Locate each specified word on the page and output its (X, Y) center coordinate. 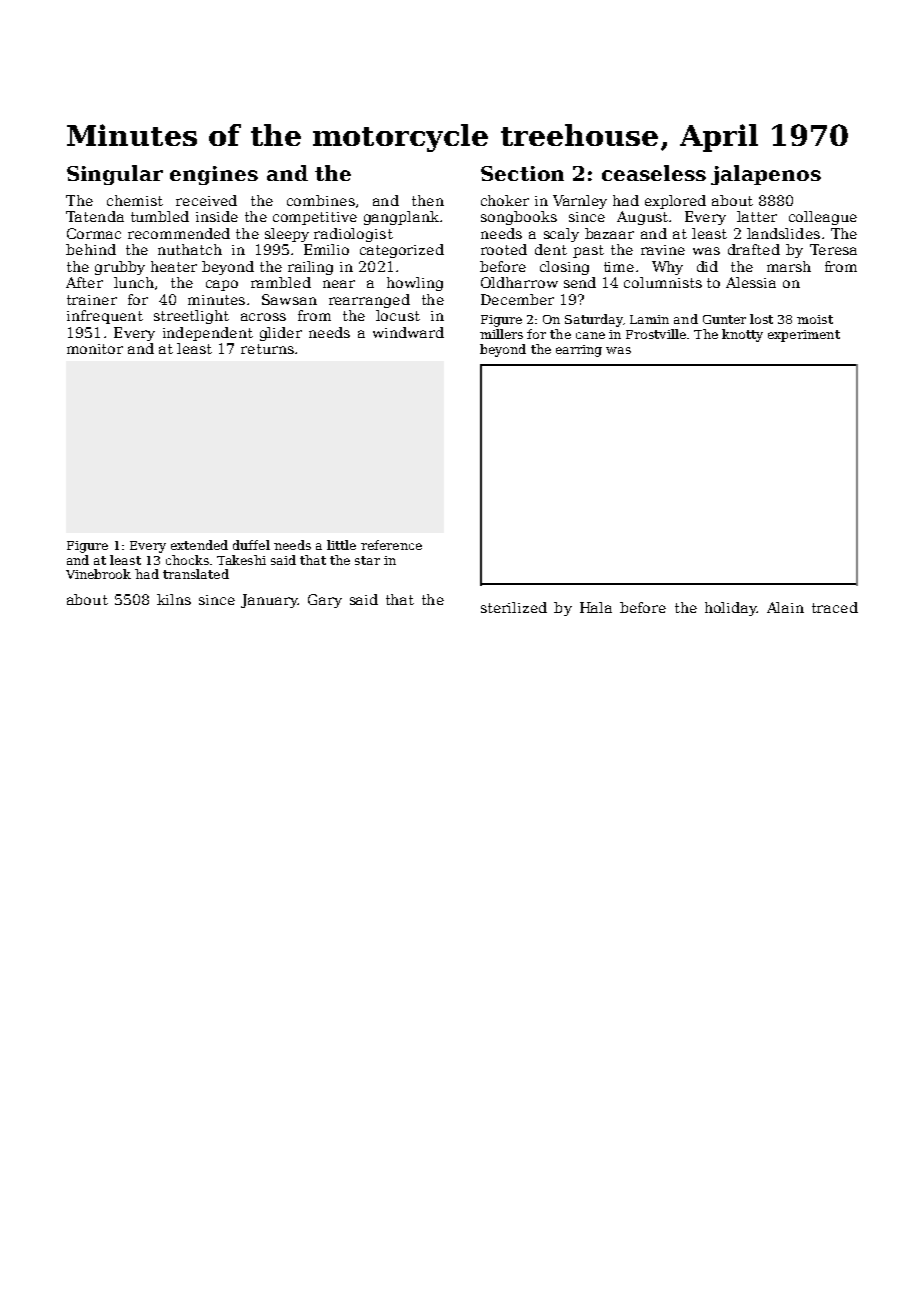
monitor (95, 349)
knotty (742, 335)
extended (199, 545)
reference (391, 545)
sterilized (514, 607)
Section (522, 173)
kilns (174, 599)
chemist (135, 200)
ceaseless (654, 173)
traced (835, 607)
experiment (804, 336)
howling (415, 284)
